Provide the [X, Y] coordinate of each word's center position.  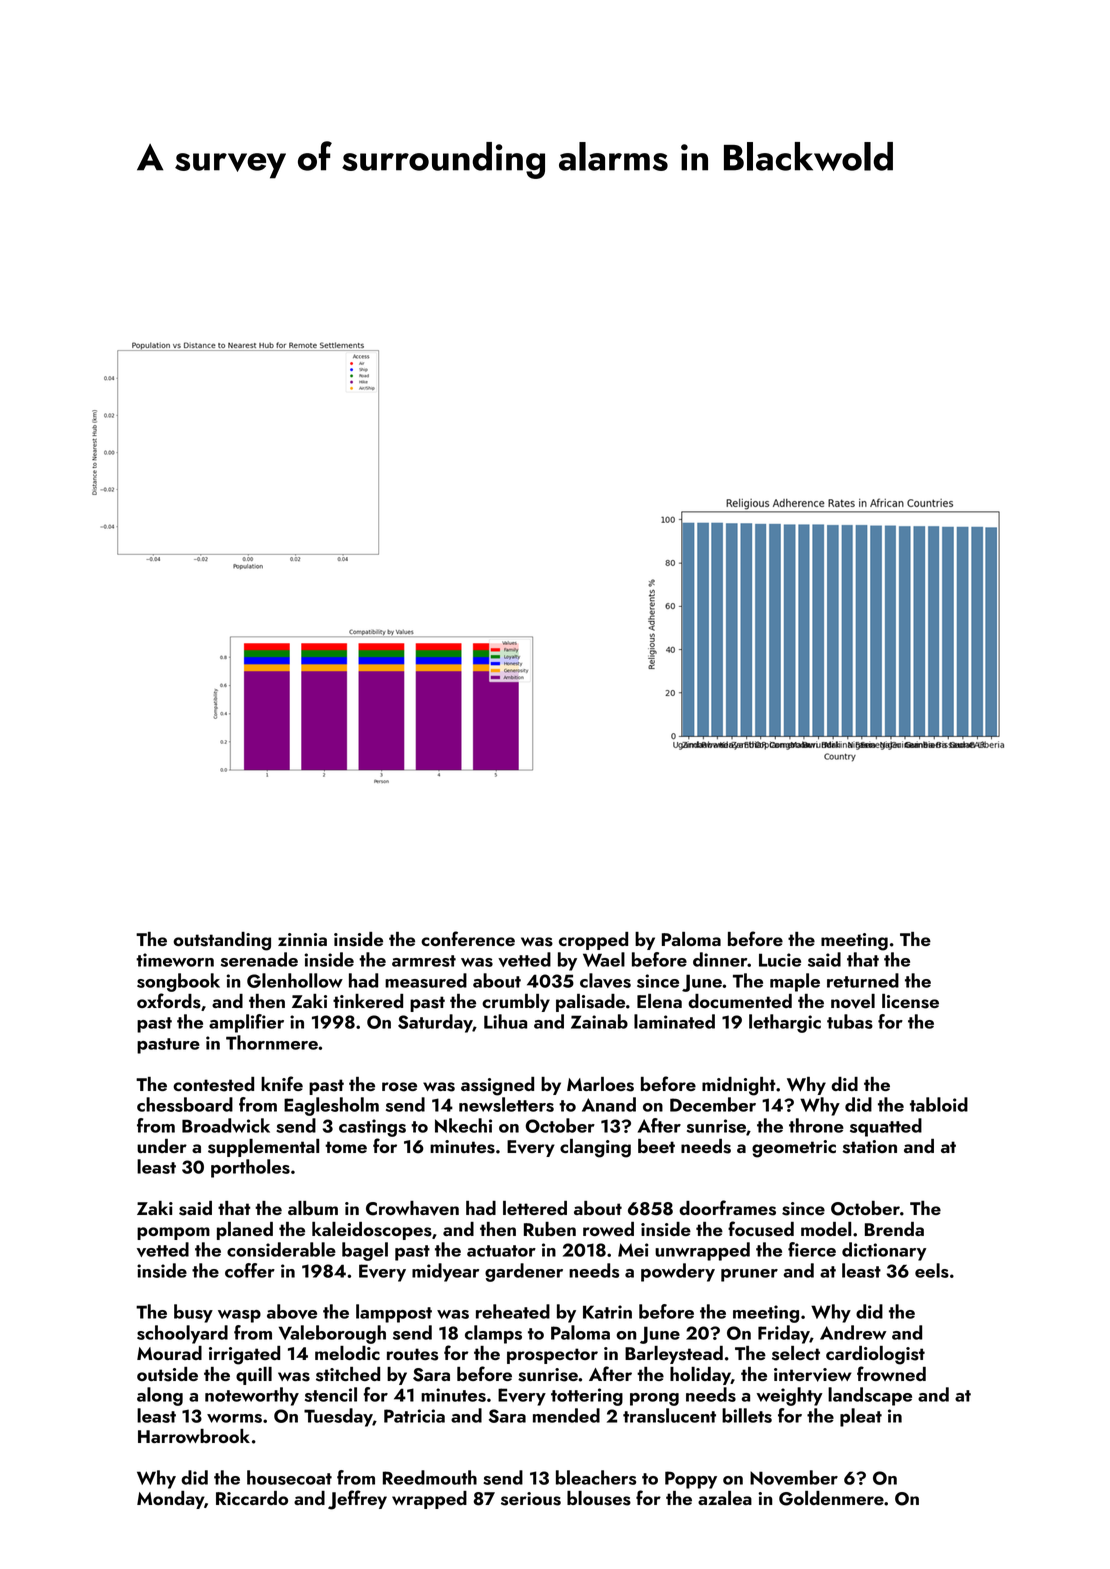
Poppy [691, 1480]
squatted [886, 1127]
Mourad [169, 1353]
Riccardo [252, 1498]
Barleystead [674, 1355]
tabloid [939, 1104]
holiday [700, 1376]
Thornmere [272, 1042]
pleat [861, 1417]
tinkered [368, 1001]
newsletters [506, 1104]
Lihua [505, 1021]
